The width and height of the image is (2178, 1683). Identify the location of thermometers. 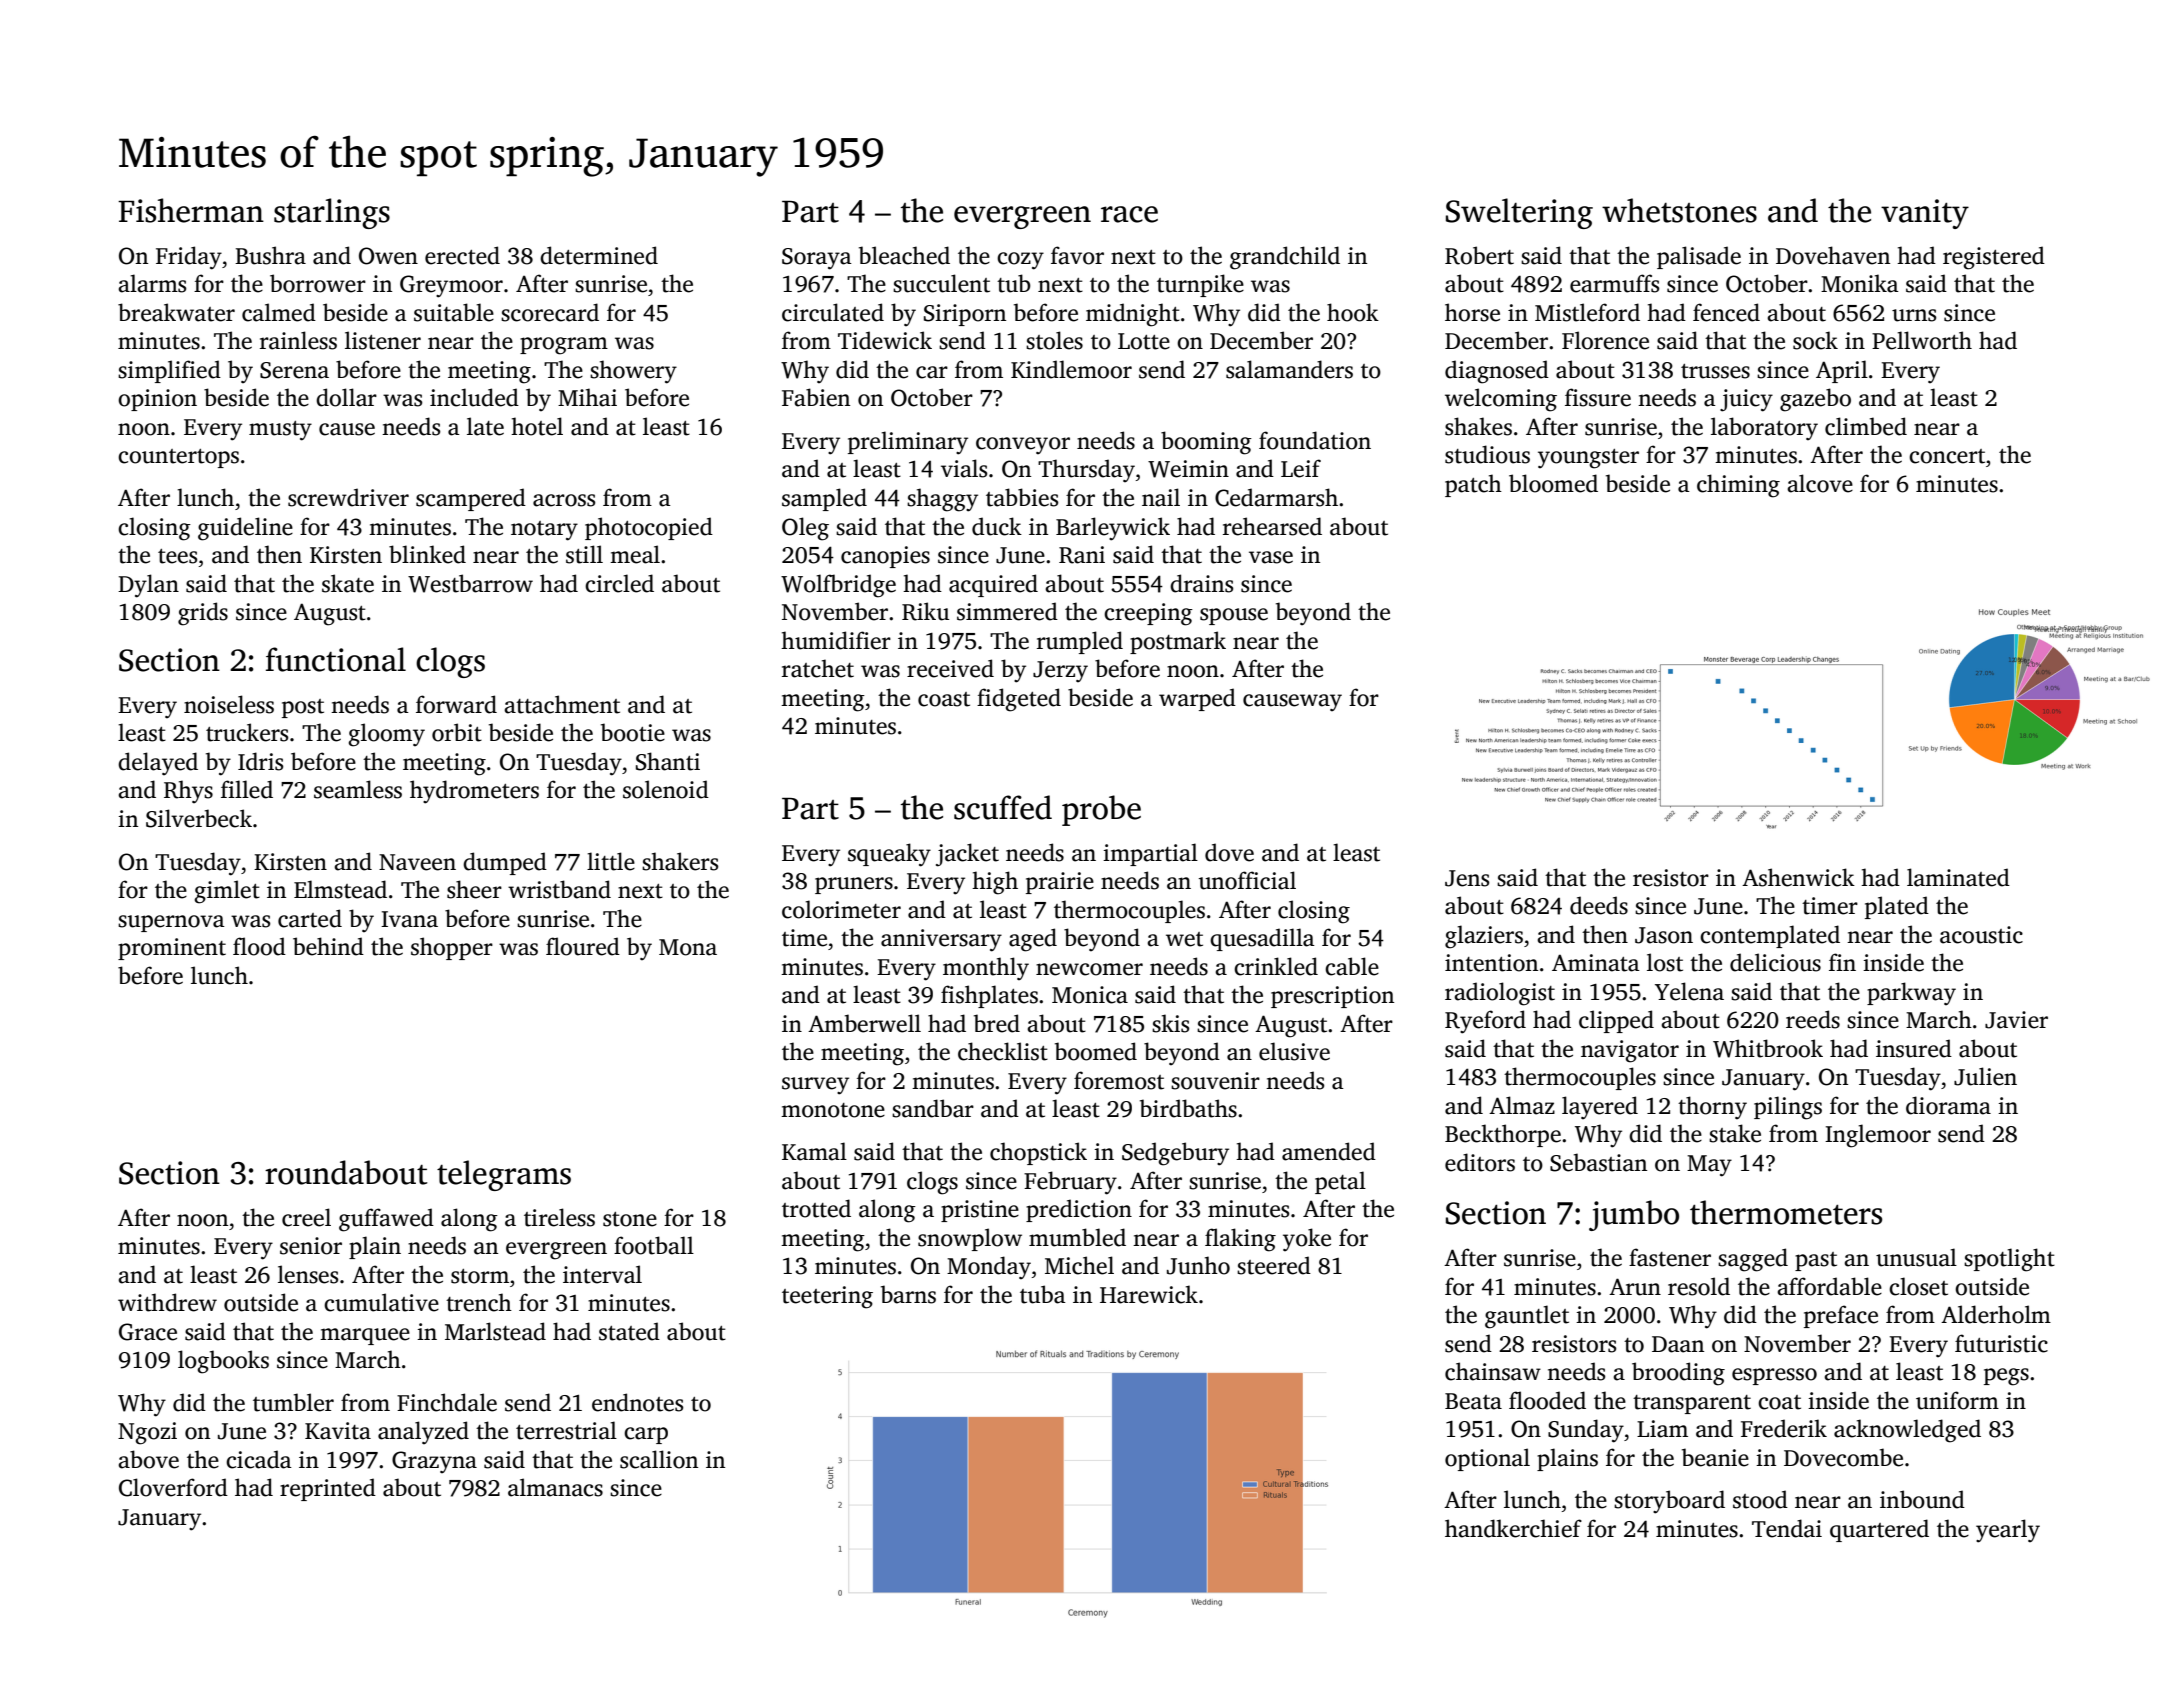
(1786, 1212).
